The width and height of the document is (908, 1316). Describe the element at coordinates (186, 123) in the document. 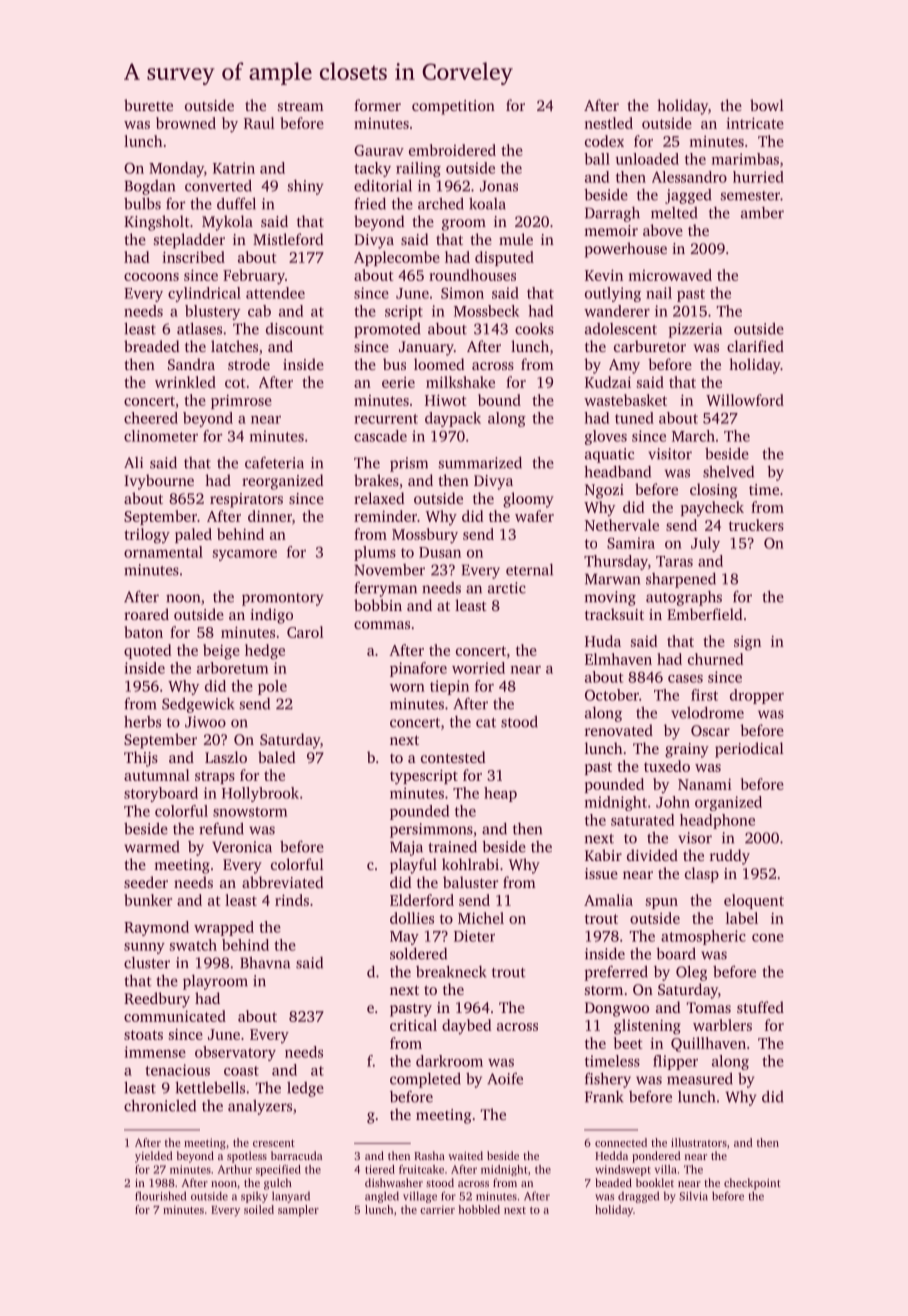

I see `browned` at that location.
